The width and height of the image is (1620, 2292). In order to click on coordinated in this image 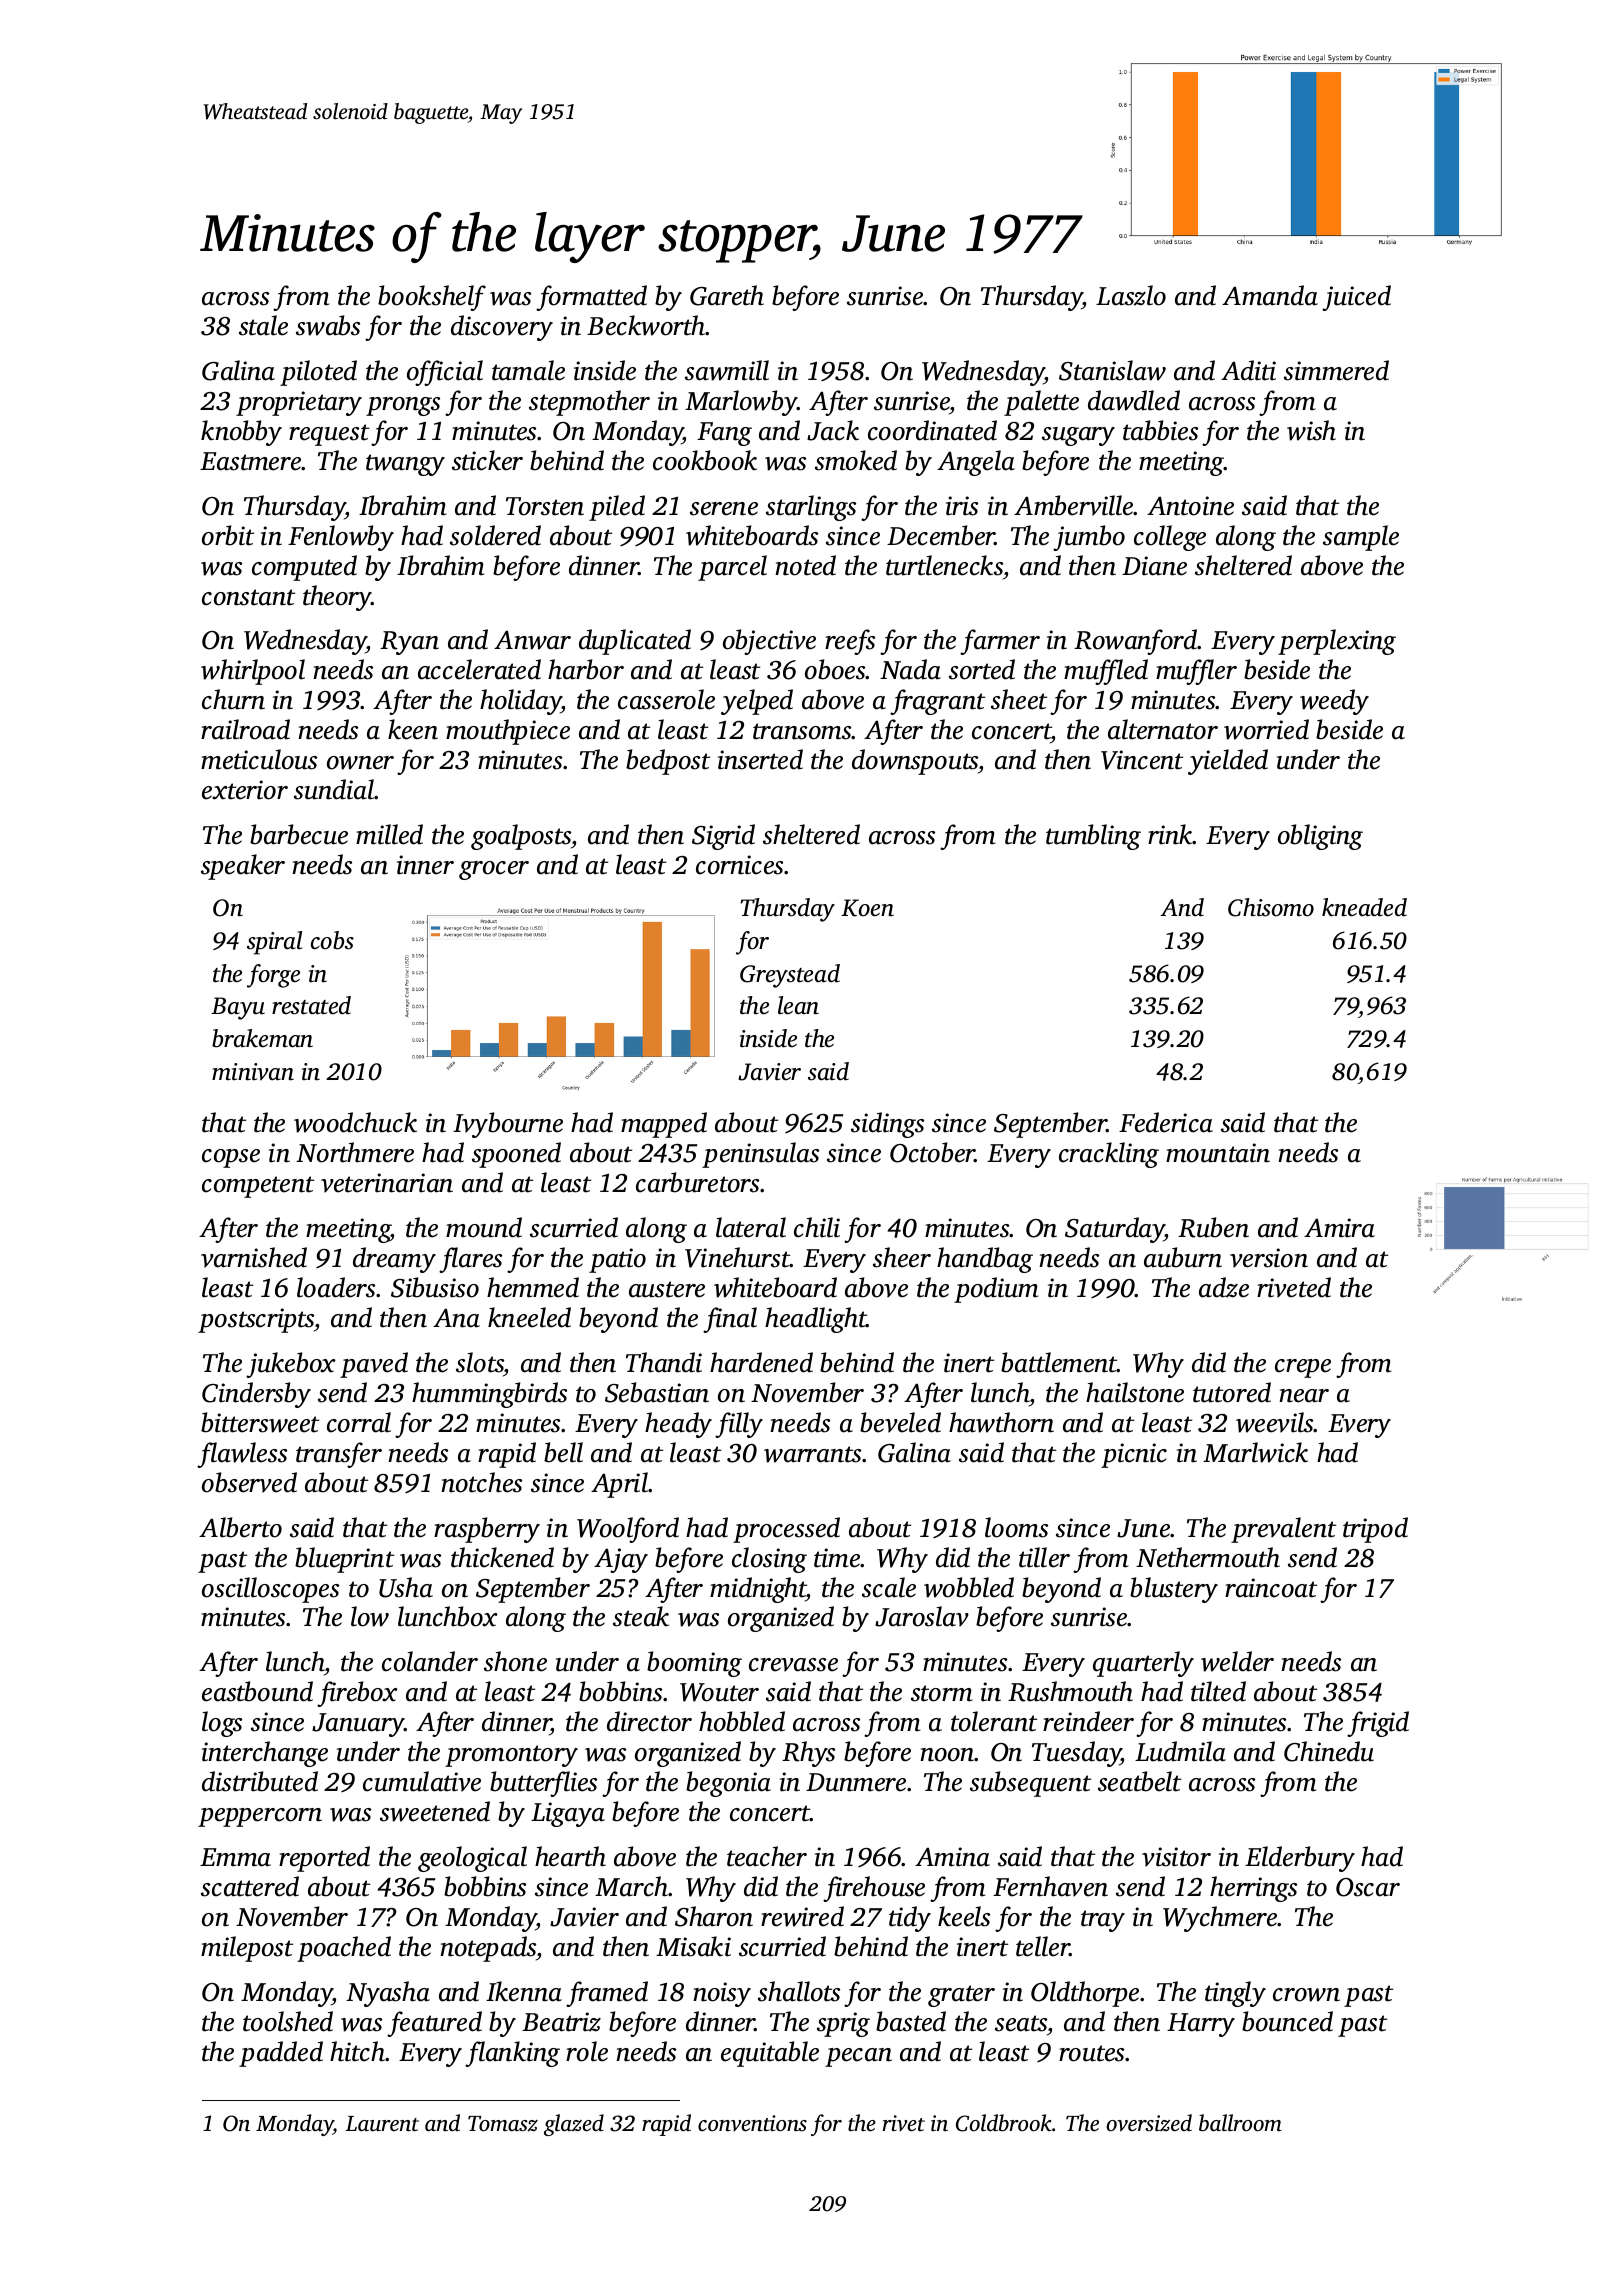, I will do `click(932, 430)`.
